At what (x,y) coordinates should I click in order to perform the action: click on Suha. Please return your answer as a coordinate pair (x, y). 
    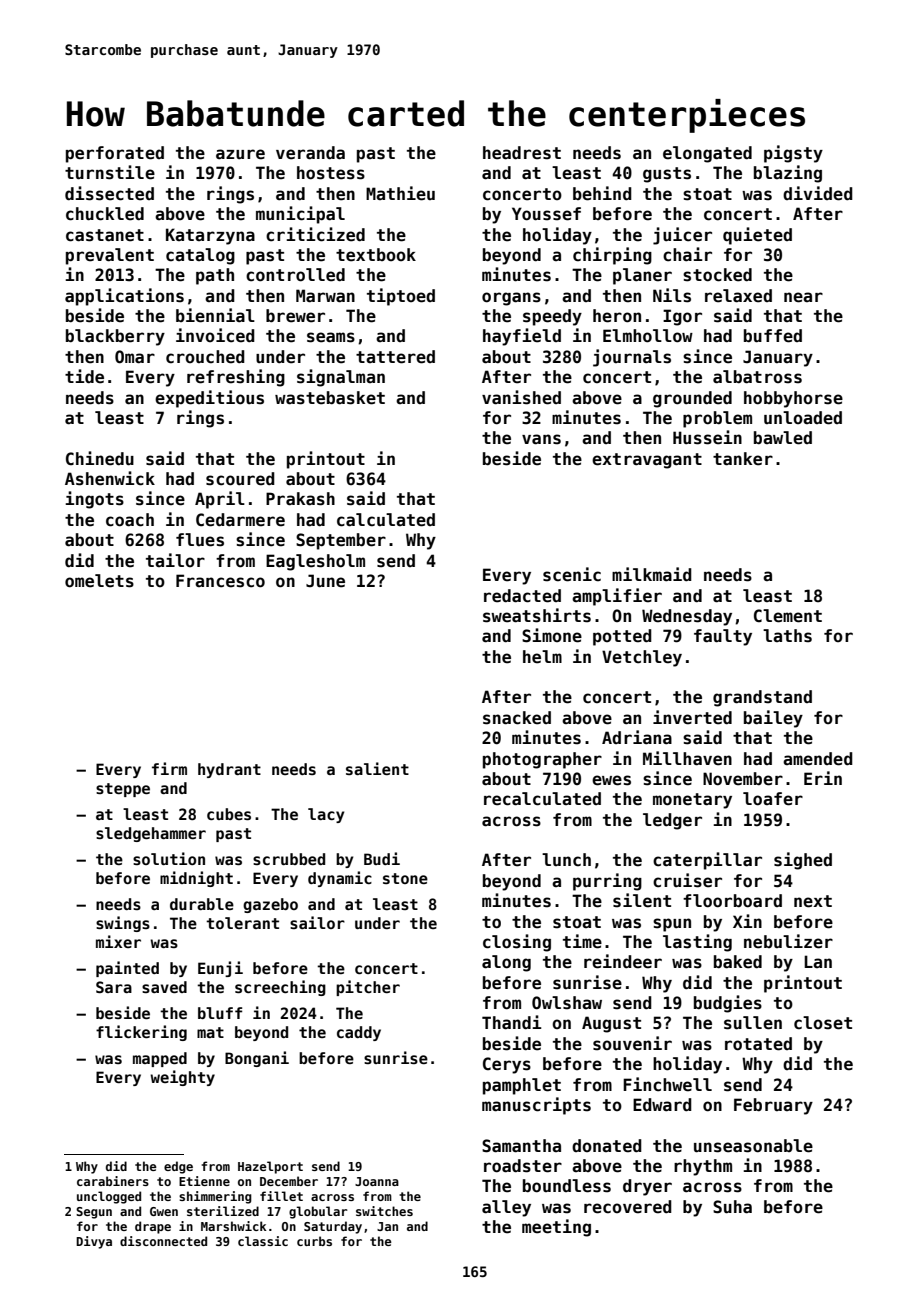
    Looking at the image, I should click on (732, 1207).
